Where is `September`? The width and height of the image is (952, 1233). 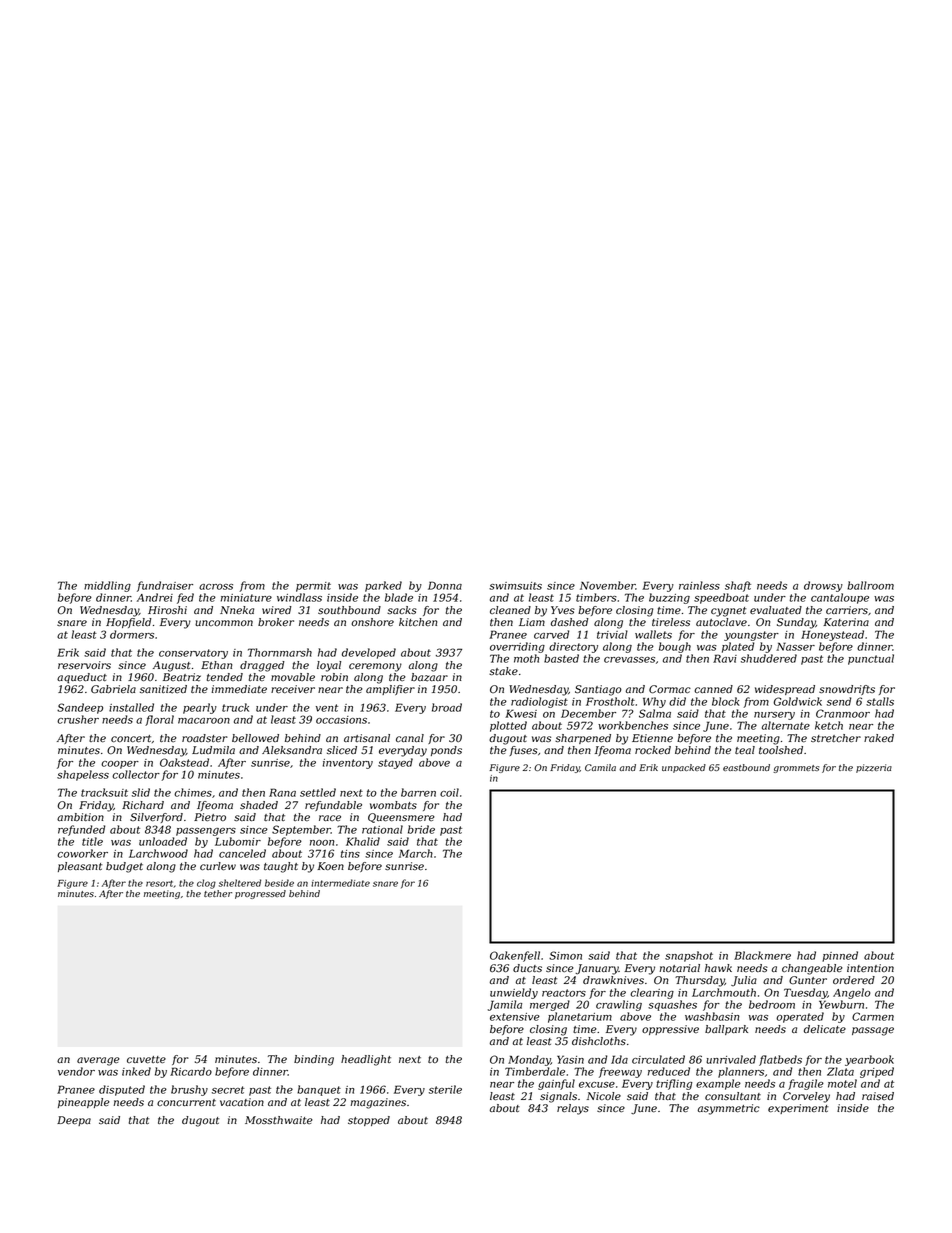
September is located at coordinates (301, 830).
